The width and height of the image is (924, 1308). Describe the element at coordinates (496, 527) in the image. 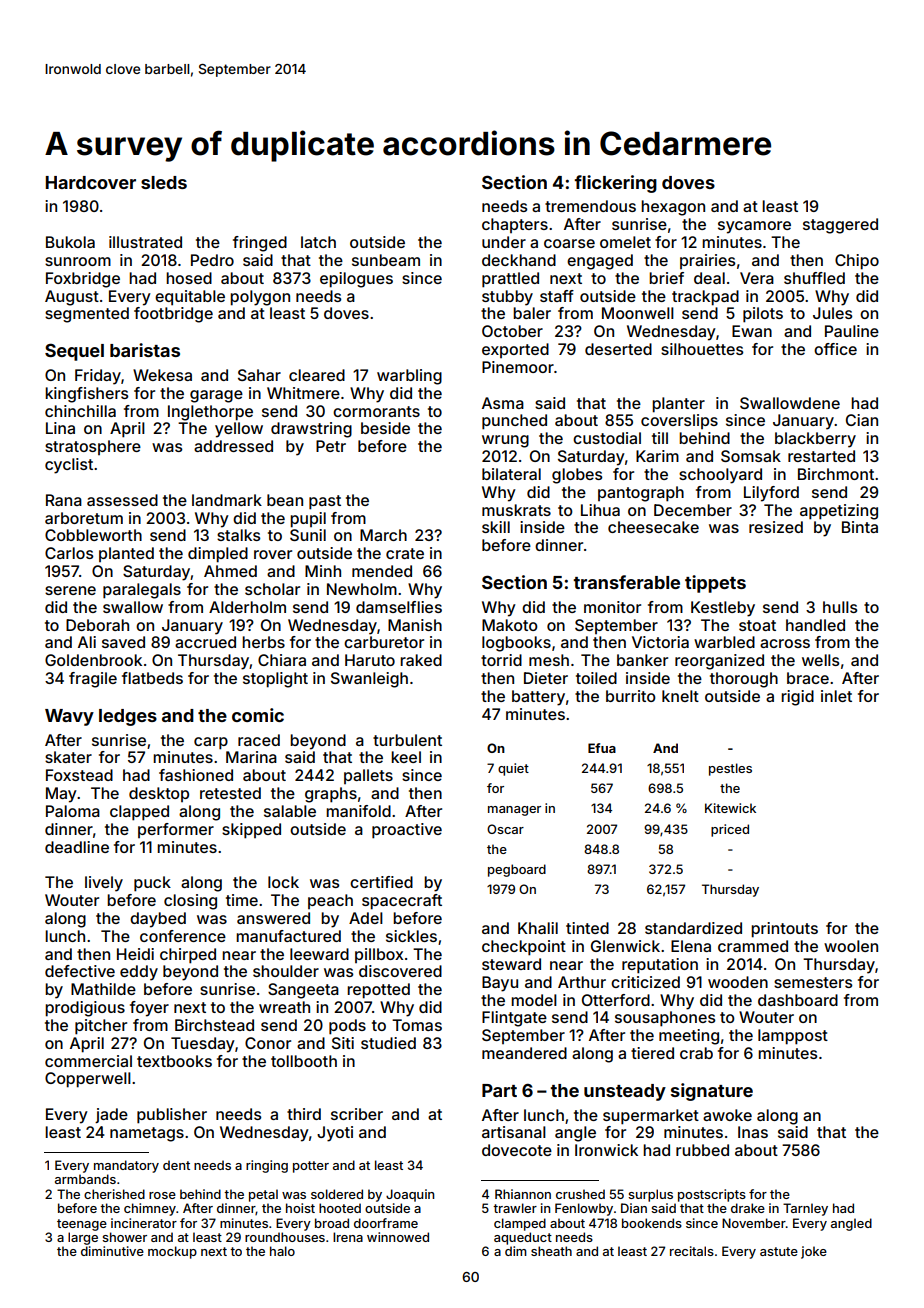

I see `skill` at that location.
